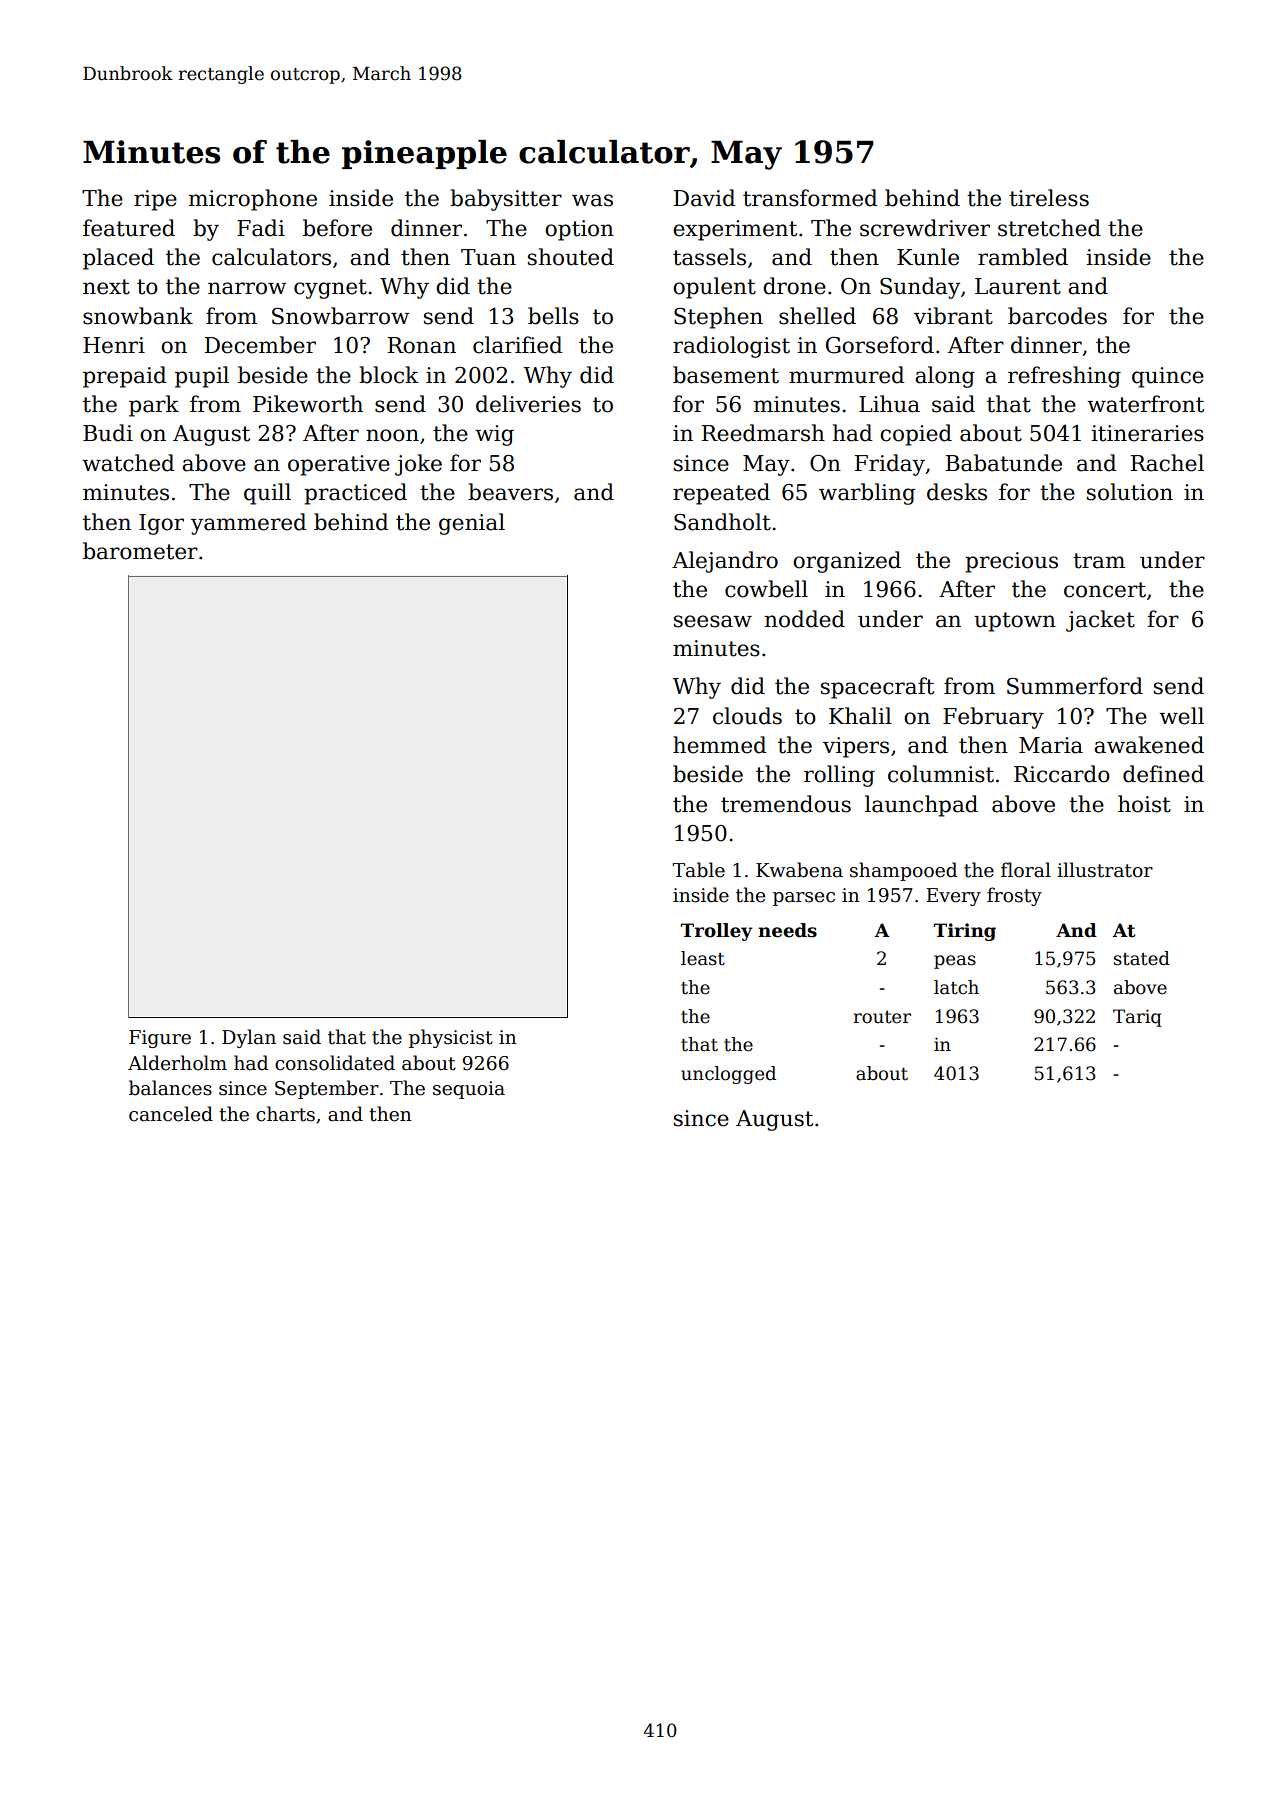  What do you see at coordinates (252, 200) in the document?
I see `microphone` at bounding box center [252, 200].
